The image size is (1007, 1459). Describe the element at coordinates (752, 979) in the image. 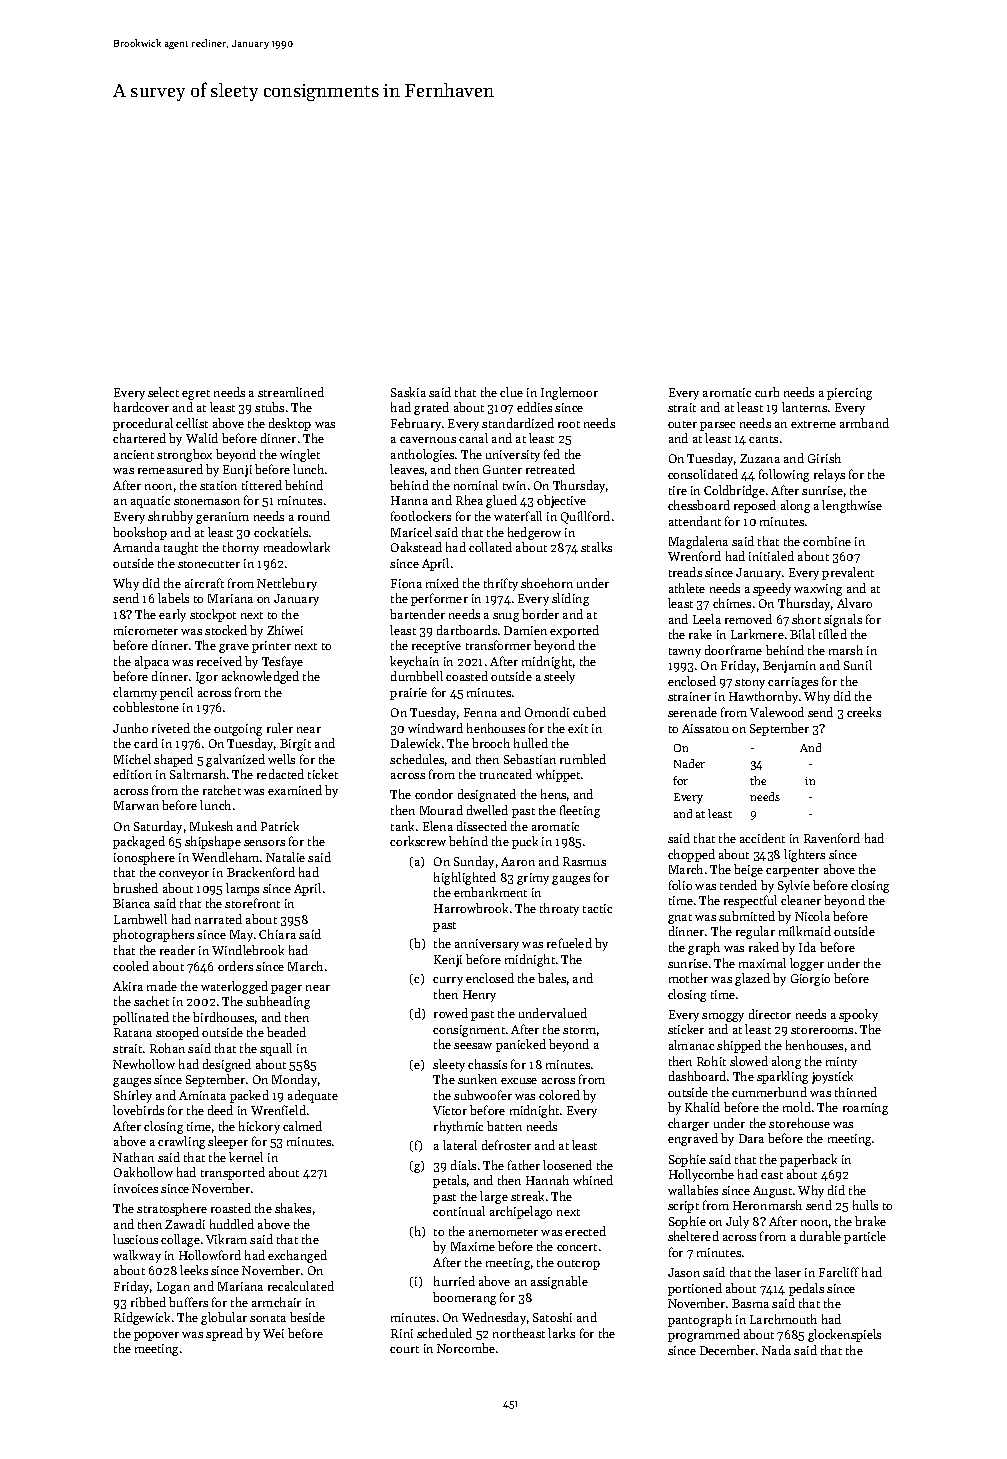

I see `glazed` at that location.
